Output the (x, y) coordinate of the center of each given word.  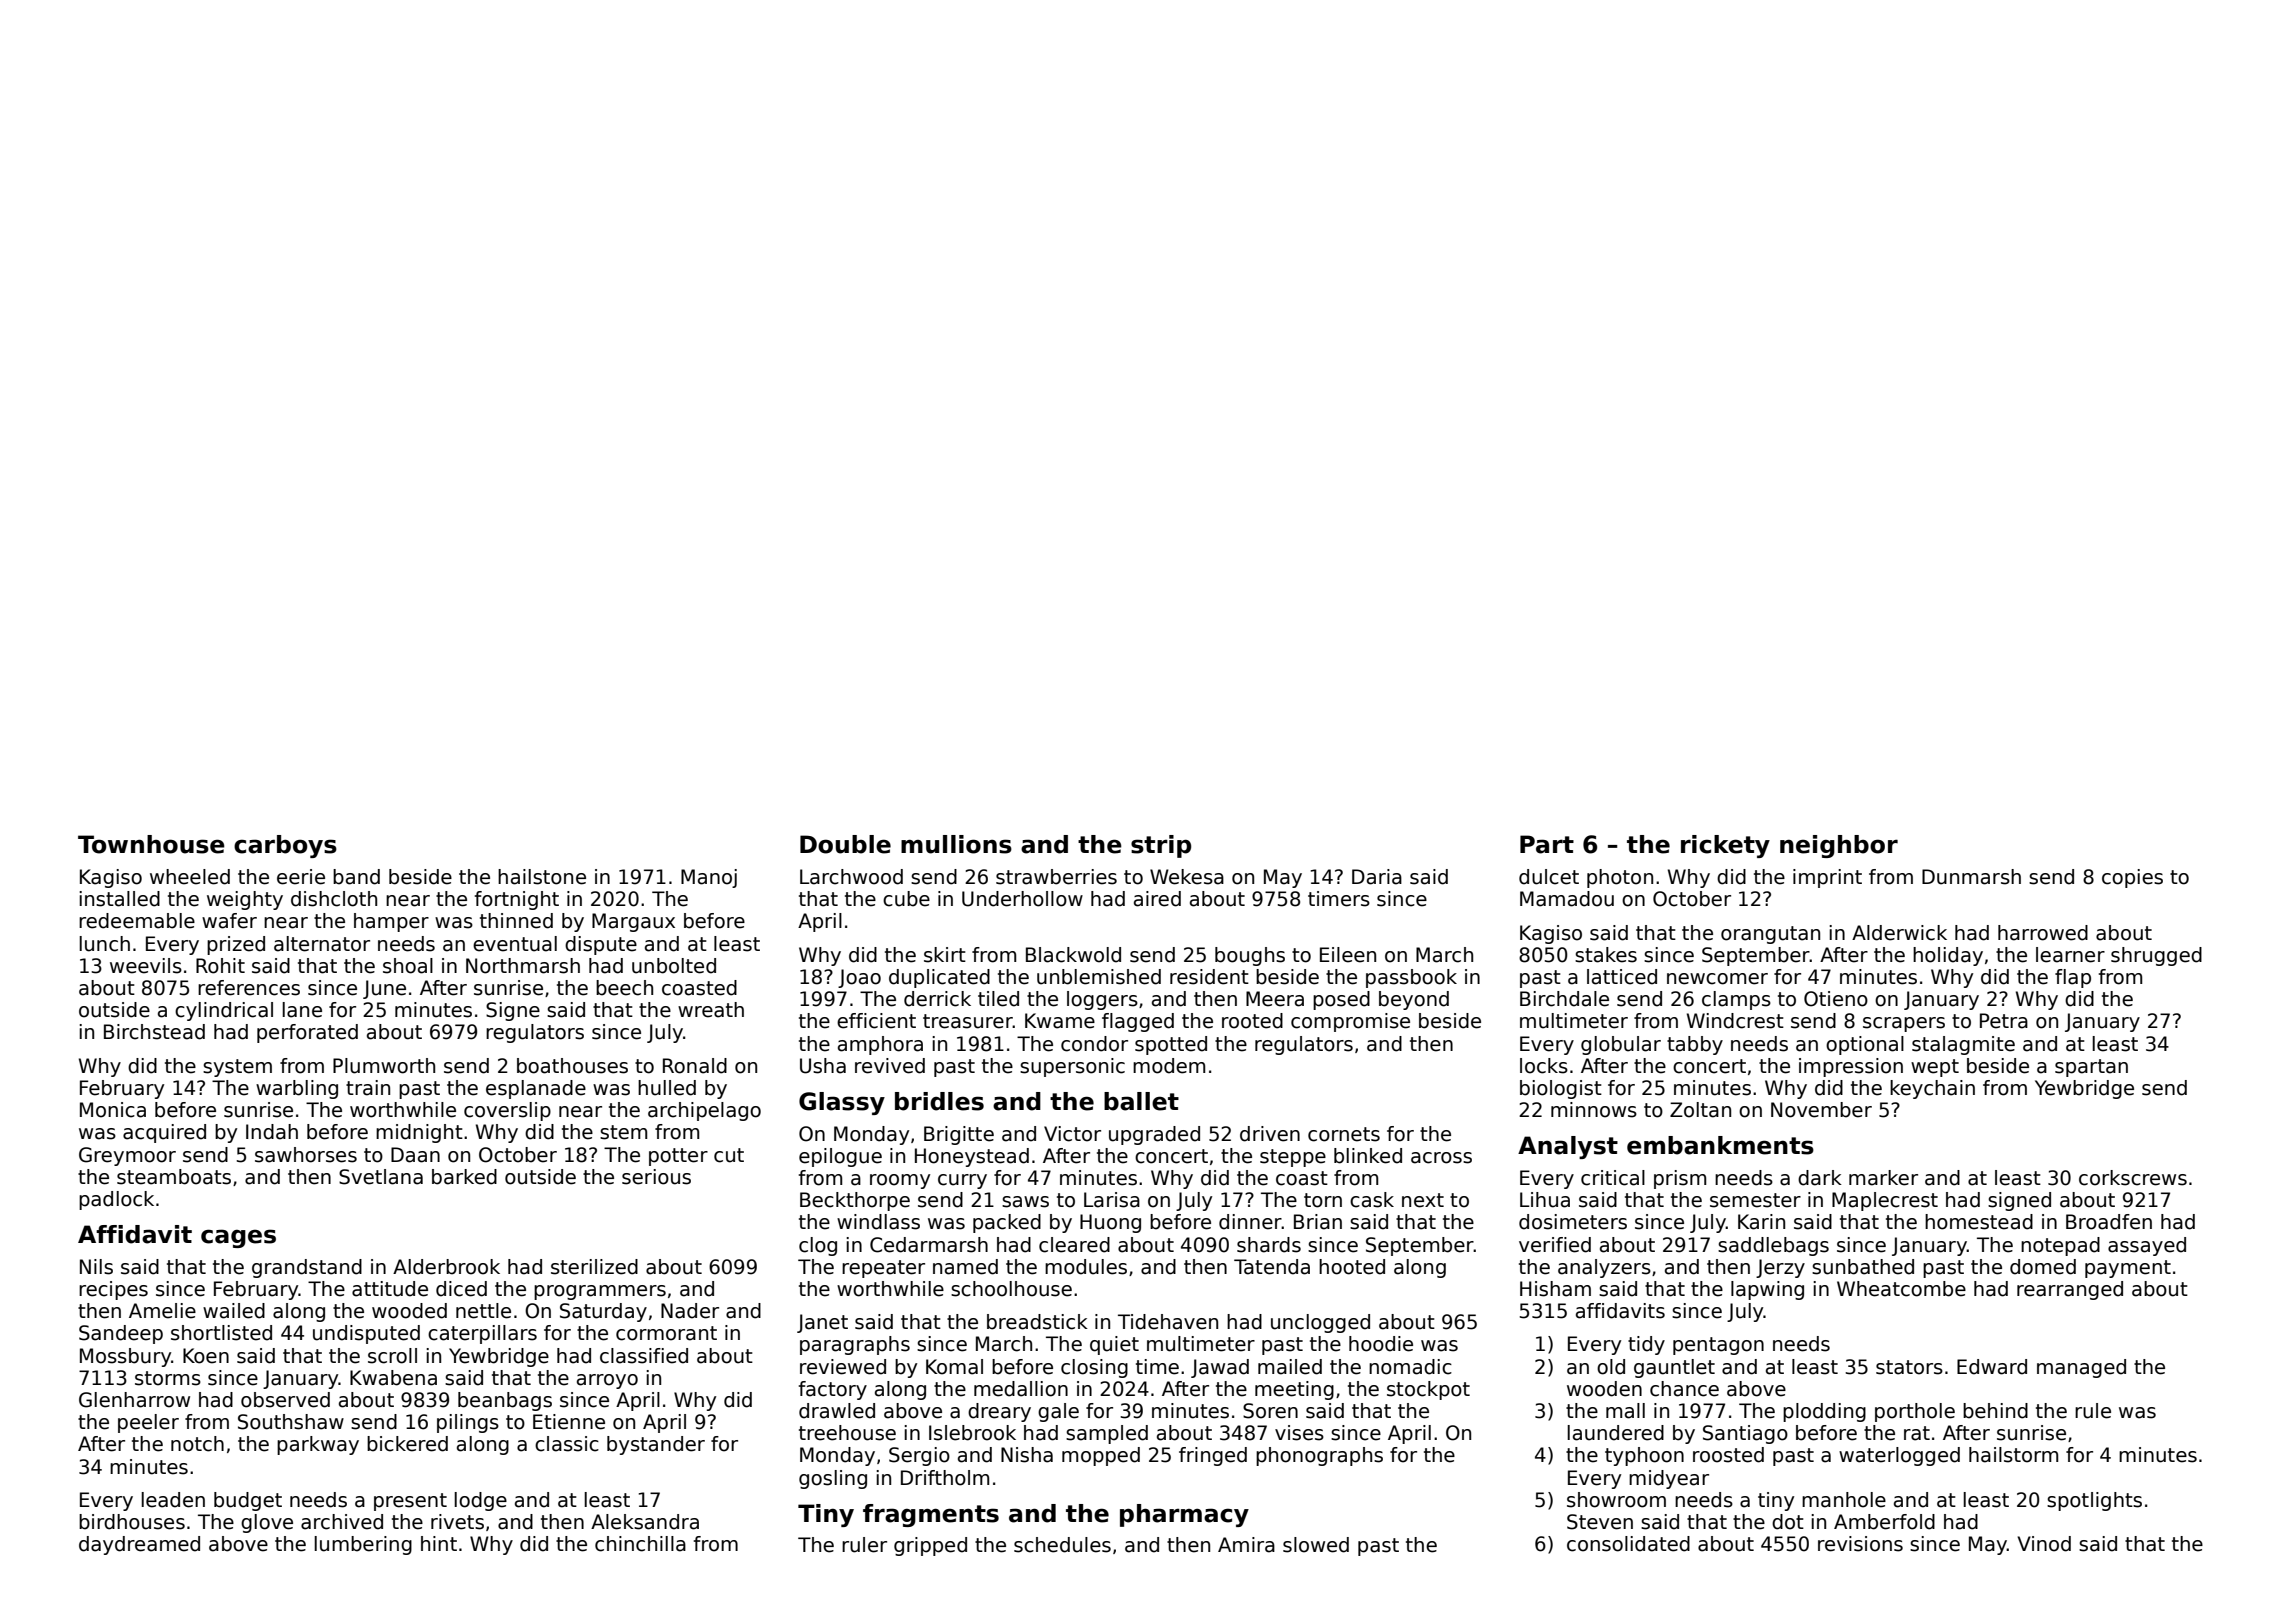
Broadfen (2109, 1222)
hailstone (542, 877)
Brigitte (959, 1135)
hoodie (1381, 1344)
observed (285, 1400)
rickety (1725, 846)
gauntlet (1674, 1368)
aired (1157, 899)
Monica (113, 1110)
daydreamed (139, 1545)
